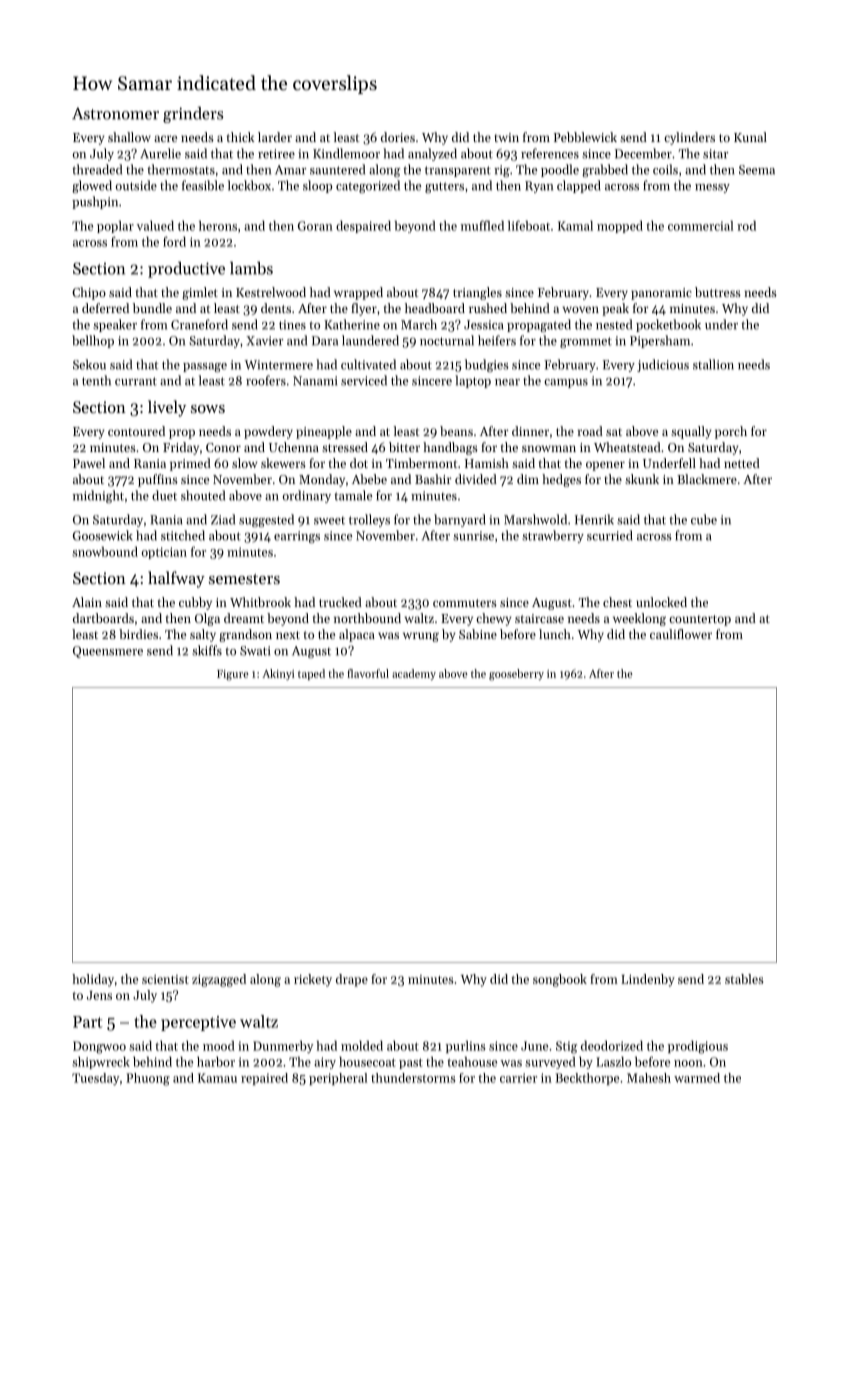  What do you see at coordinates (368, 673) in the document?
I see `flavorful` at bounding box center [368, 673].
